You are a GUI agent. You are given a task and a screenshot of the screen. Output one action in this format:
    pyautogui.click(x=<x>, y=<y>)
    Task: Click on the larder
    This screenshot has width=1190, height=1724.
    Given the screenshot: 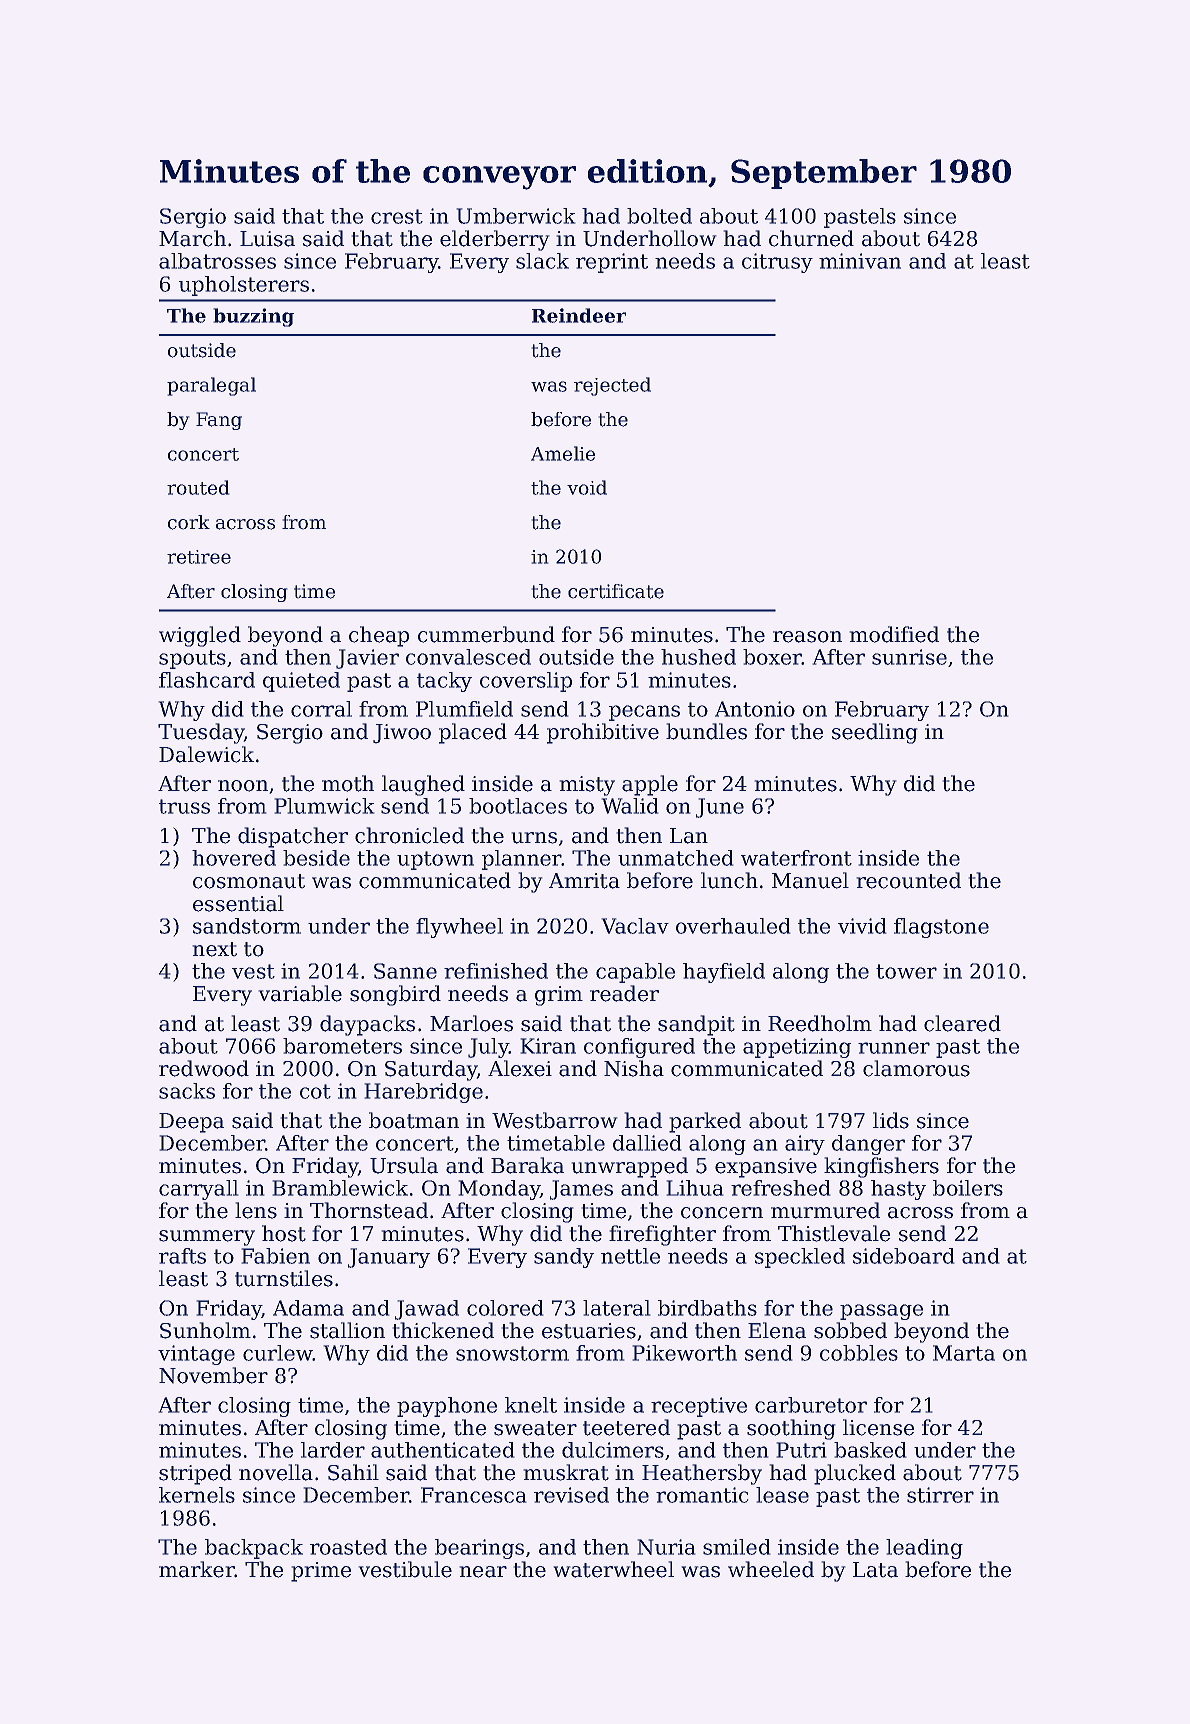 What is the action you would take?
    pyautogui.click(x=333, y=1450)
